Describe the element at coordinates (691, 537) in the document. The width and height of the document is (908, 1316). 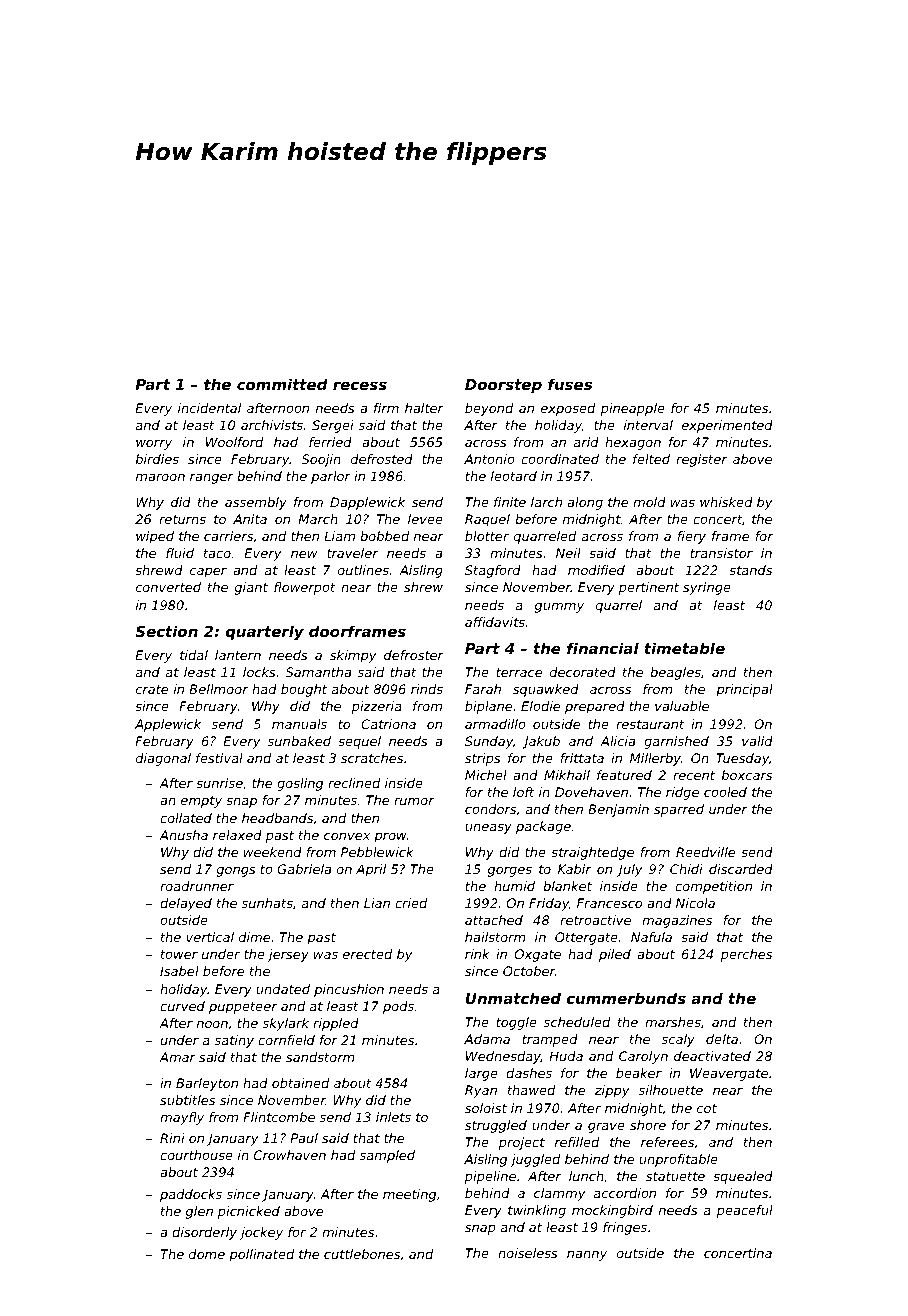
I see `fiery` at that location.
